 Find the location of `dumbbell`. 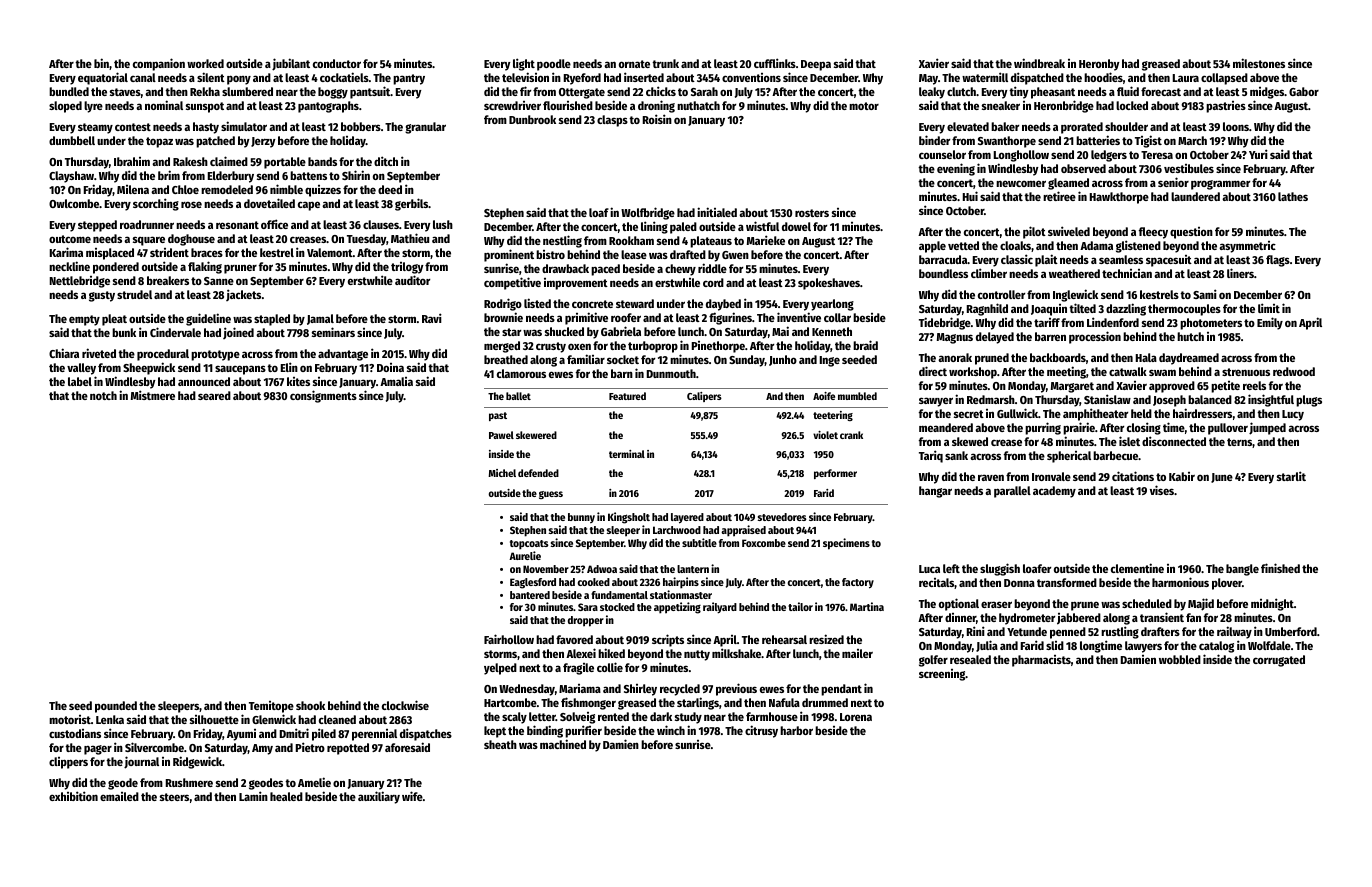

dumbbell is located at coordinates (72, 140).
